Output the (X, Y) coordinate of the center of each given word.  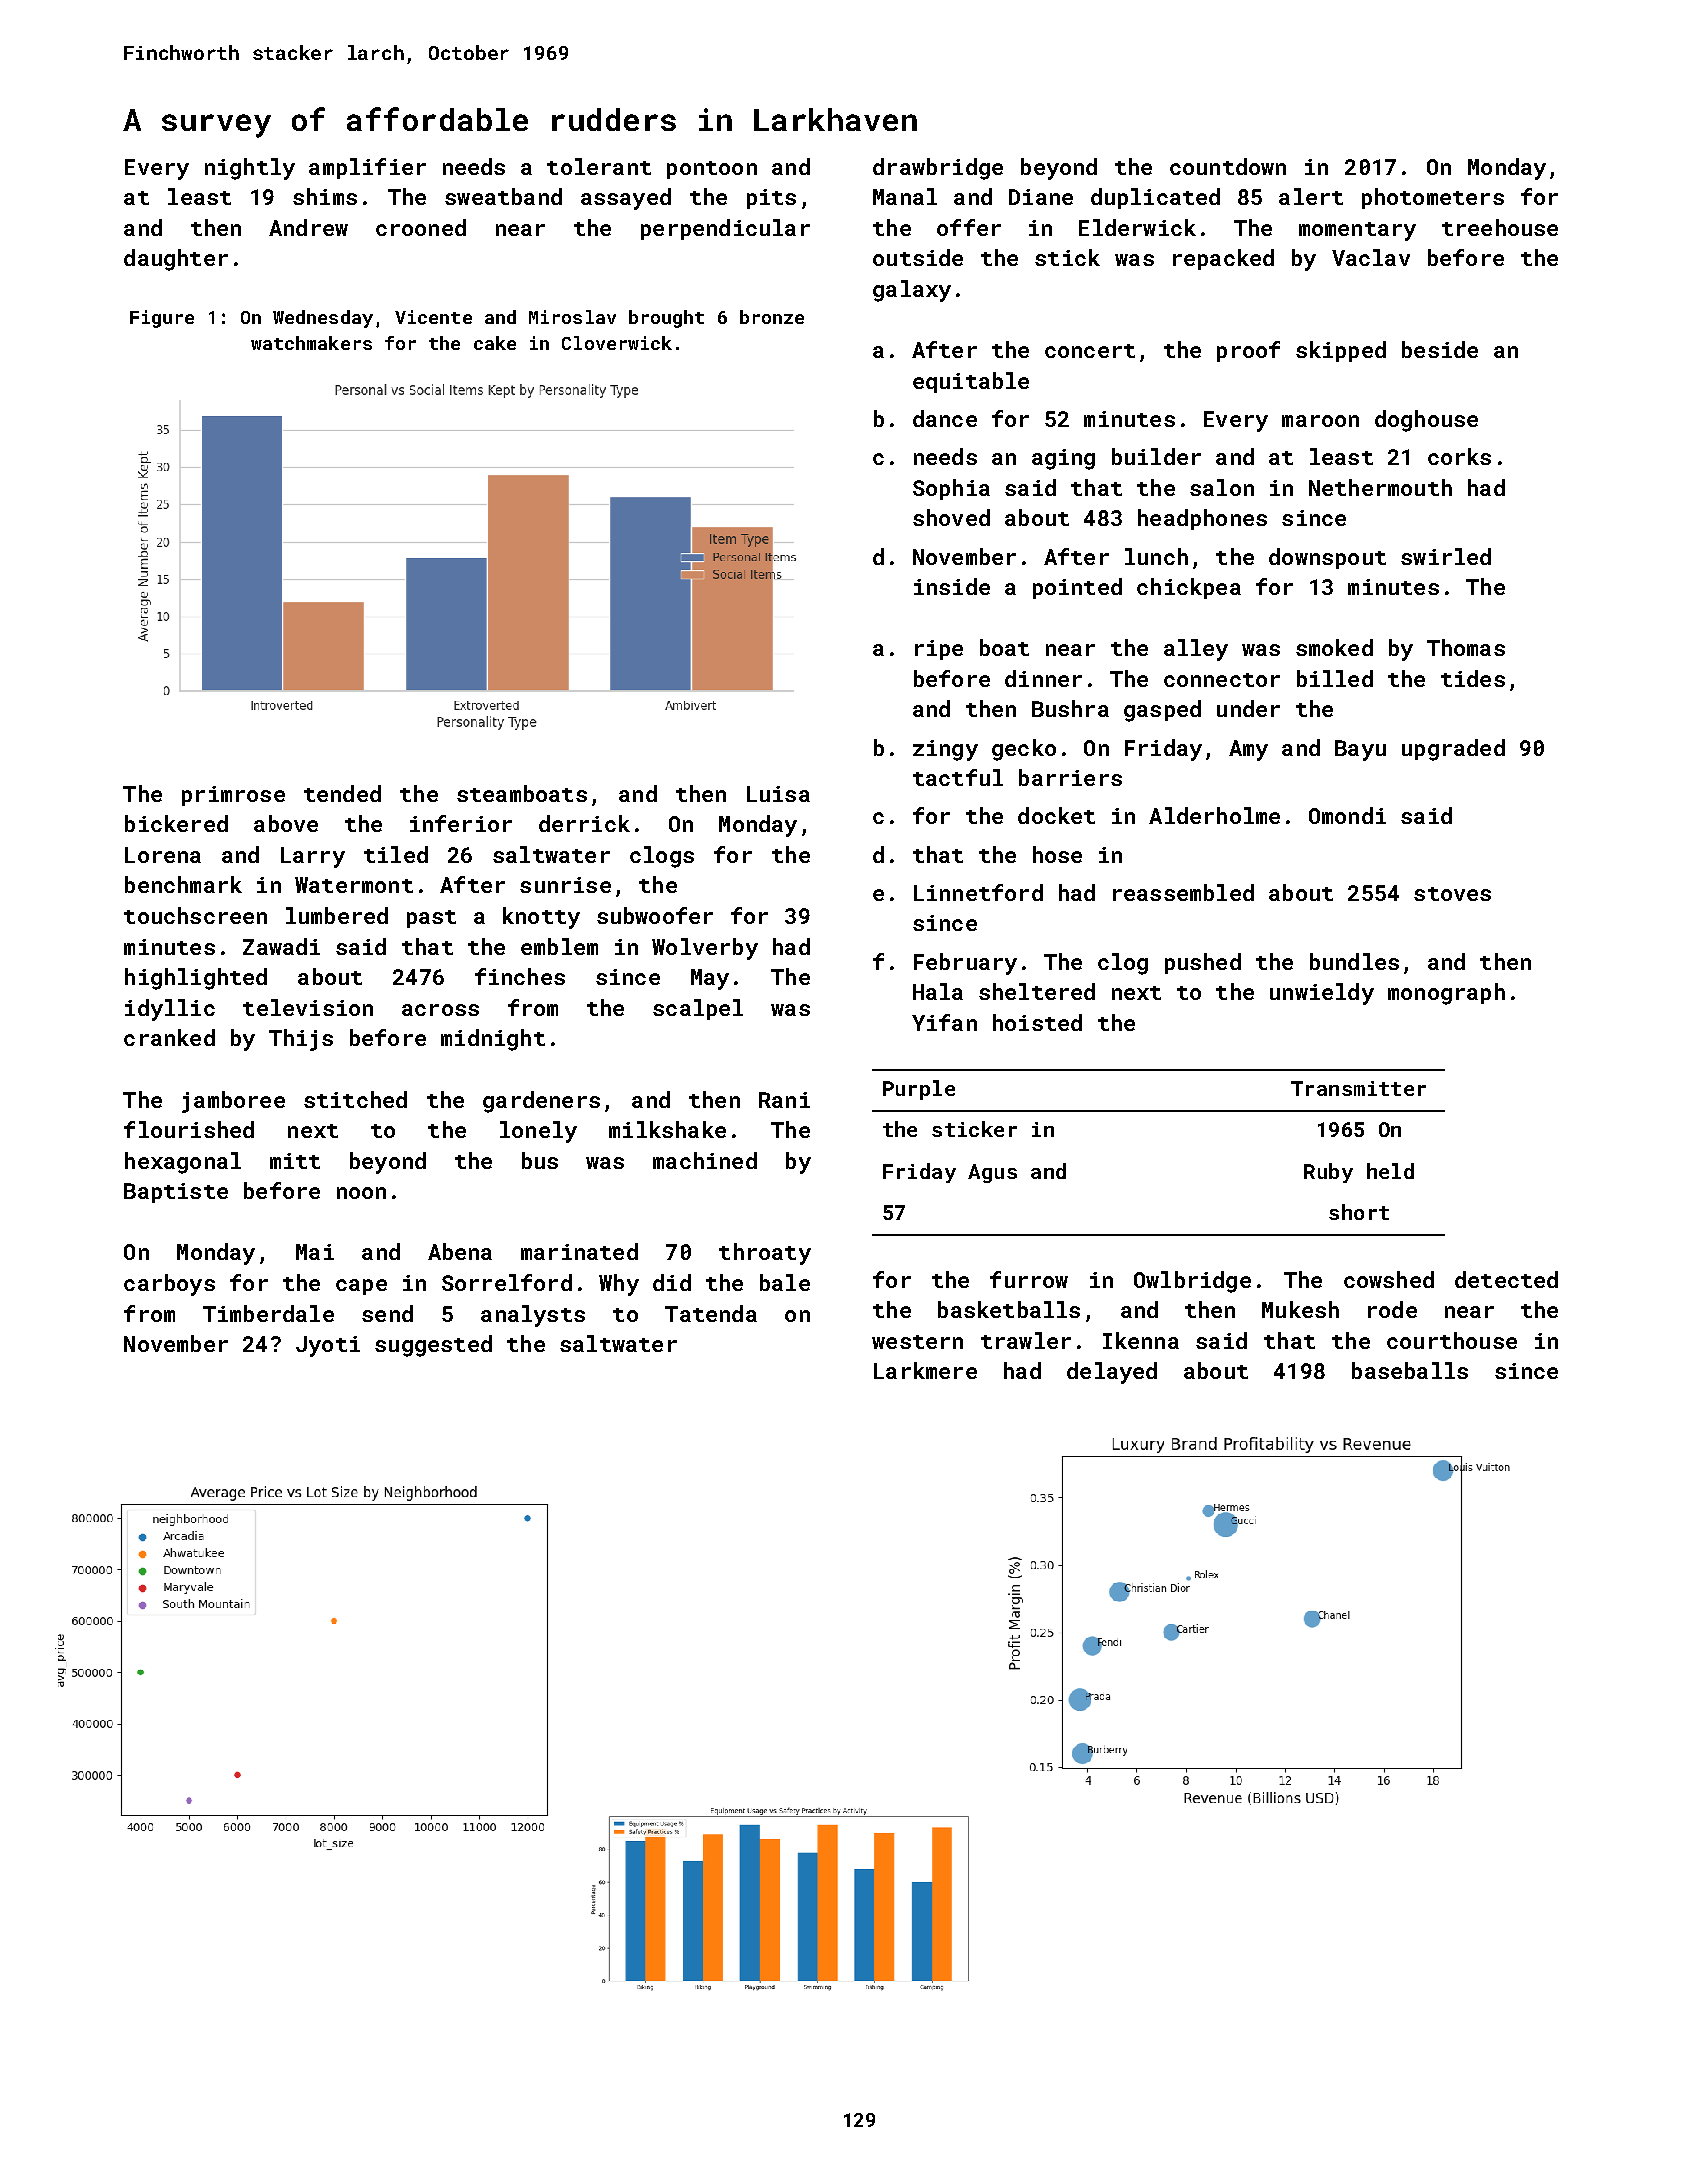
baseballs (1410, 1370)
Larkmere (925, 1370)
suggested (433, 1346)
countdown (1228, 166)
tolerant (599, 166)
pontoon (712, 170)
